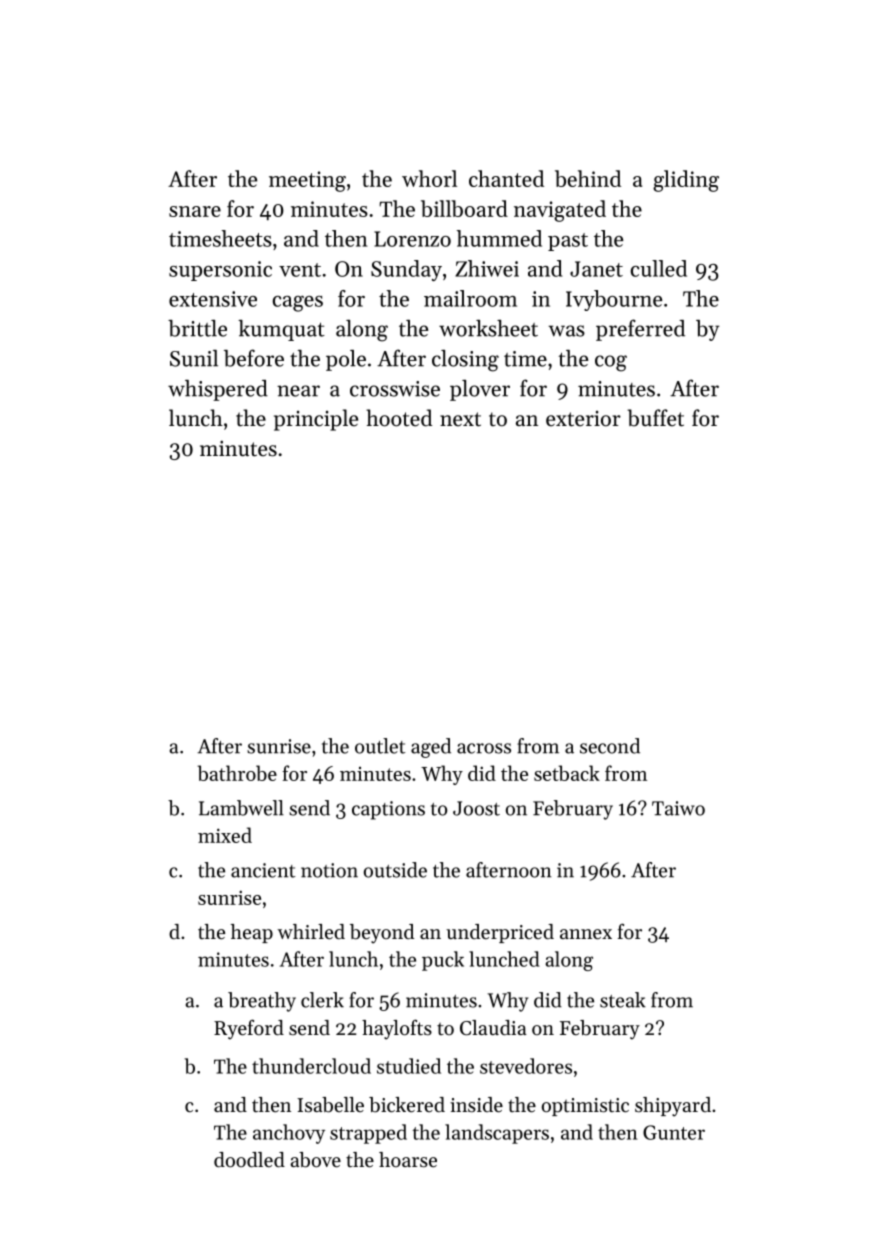 This image has height=1259, width=888. What do you see at coordinates (674, 1132) in the image?
I see `Gunter` at bounding box center [674, 1132].
